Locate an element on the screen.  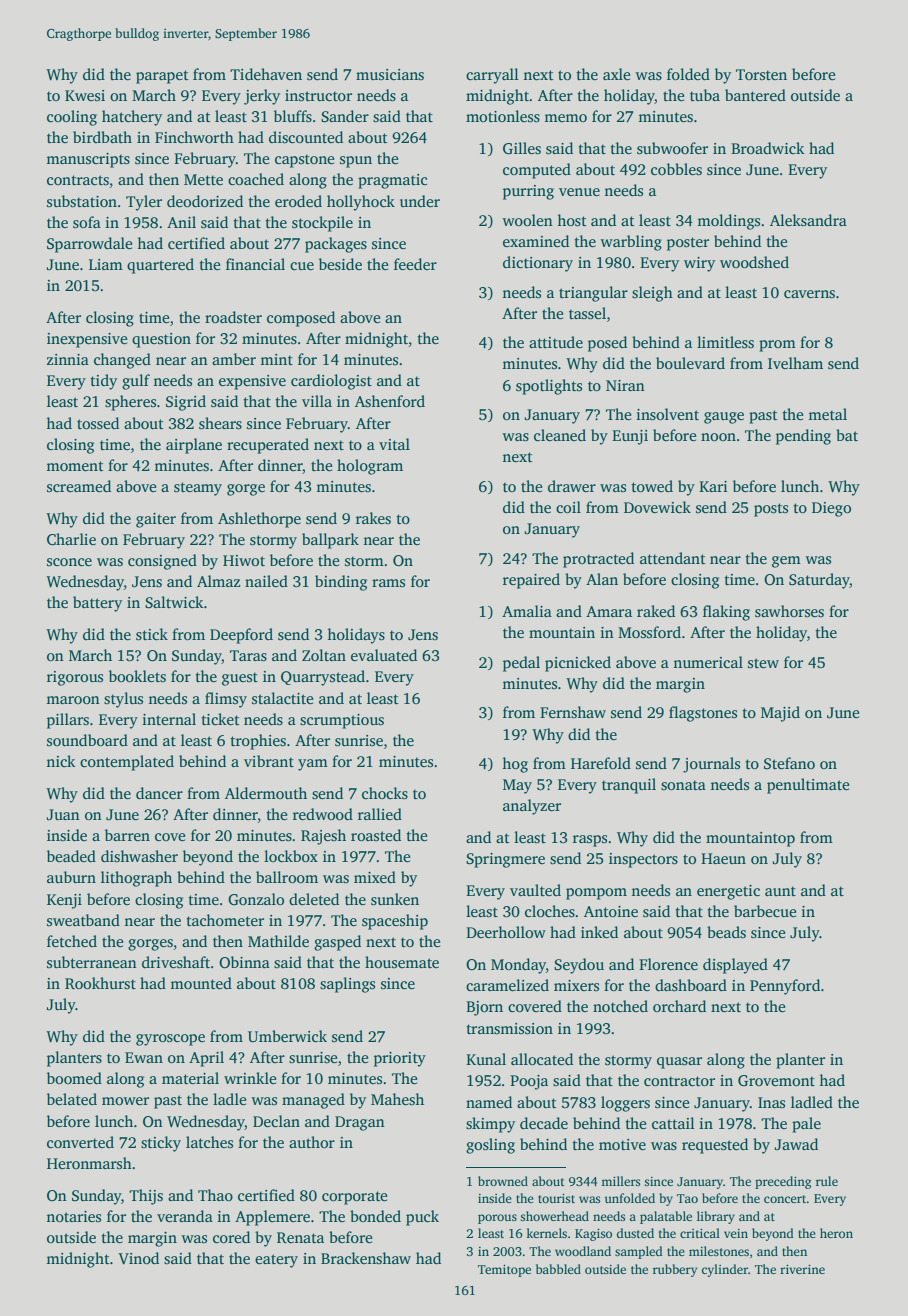
Vinod is located at coordinates (138, 1258).
